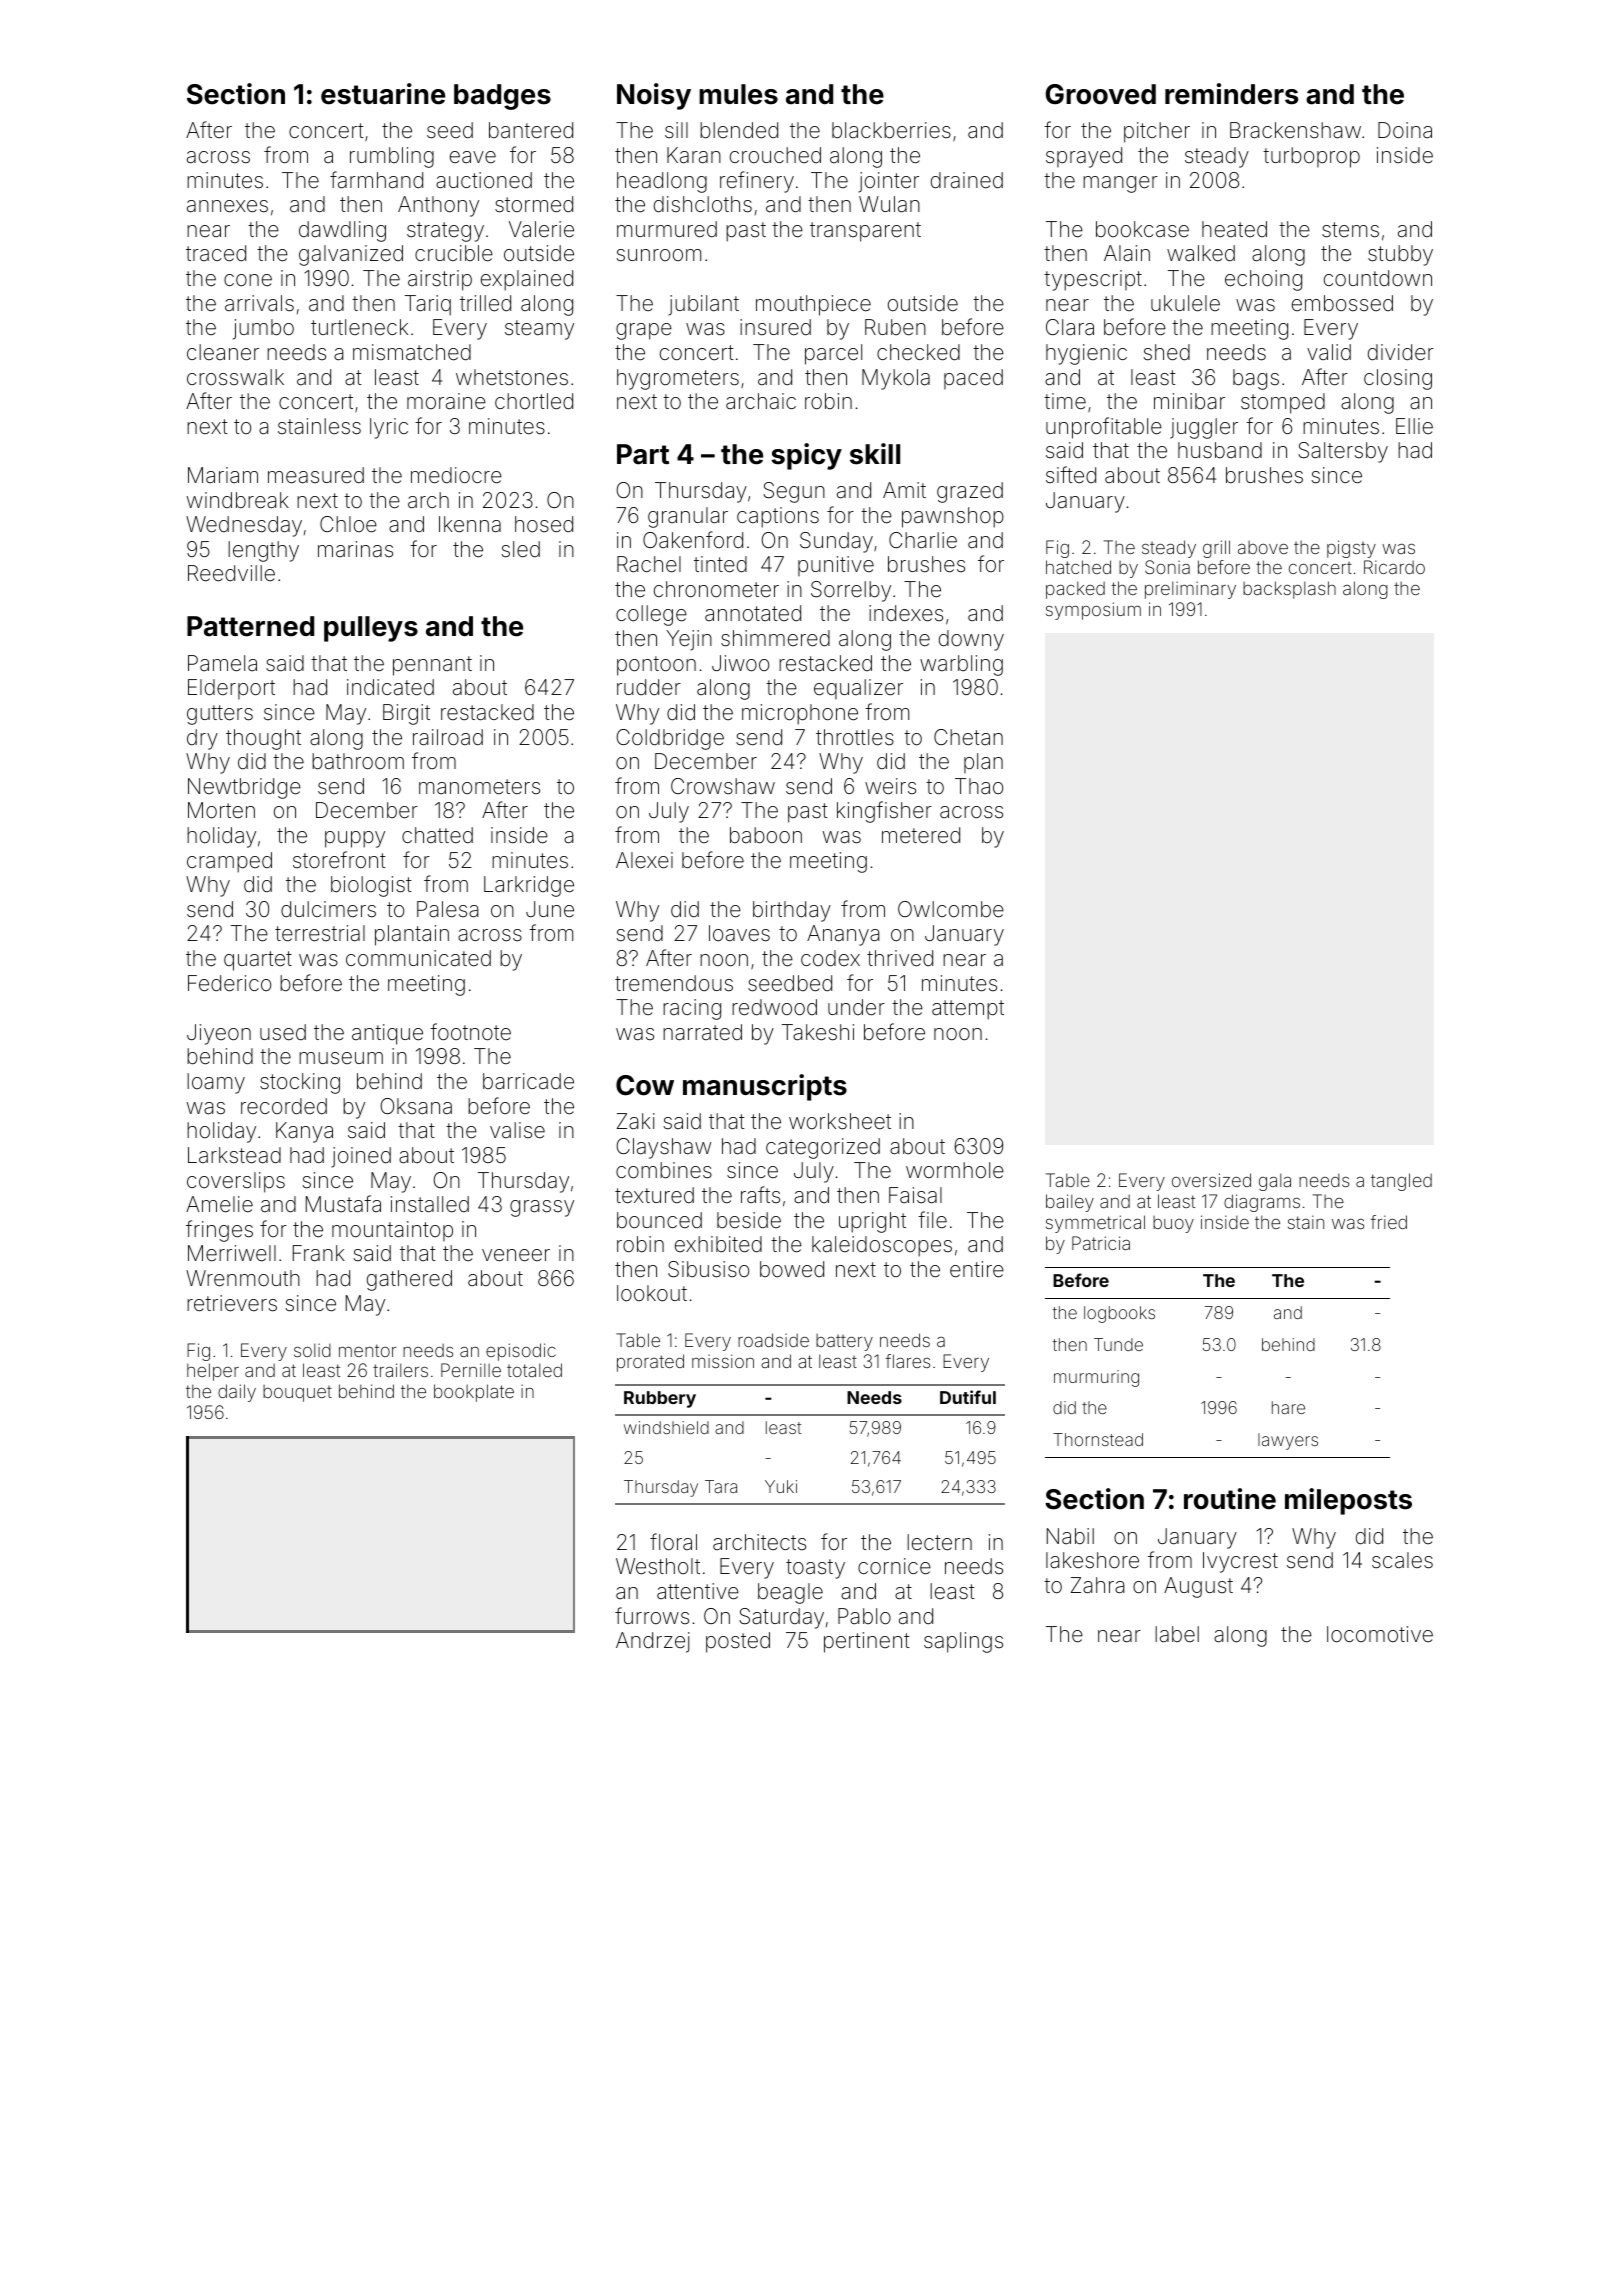 The height and width of the screenshot is (2292, 1620). Describe the element at coordinates (528, 1081) in the screenshot. I see `barricade` at that location.
